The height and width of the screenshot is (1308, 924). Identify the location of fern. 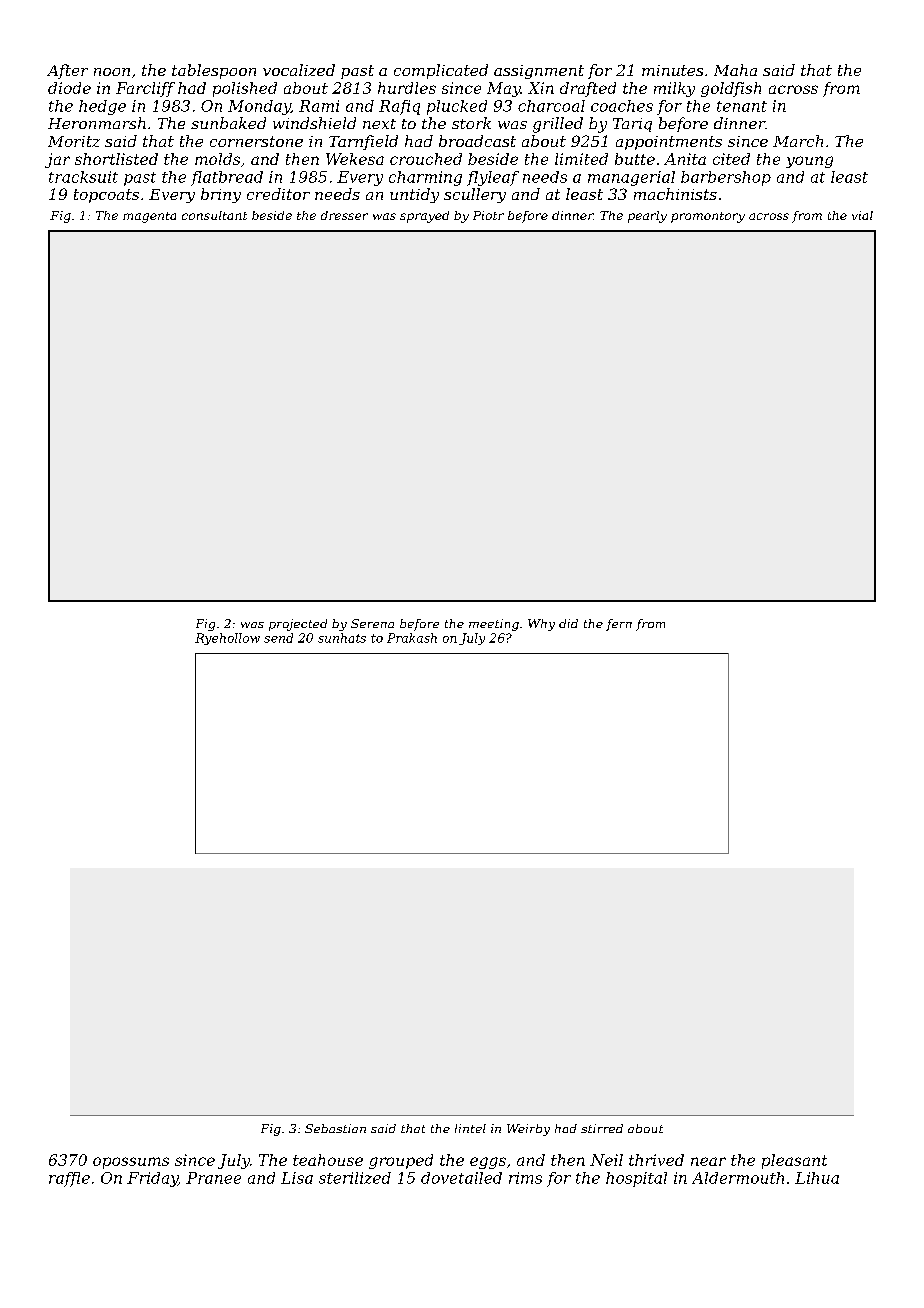
(619, 625).
